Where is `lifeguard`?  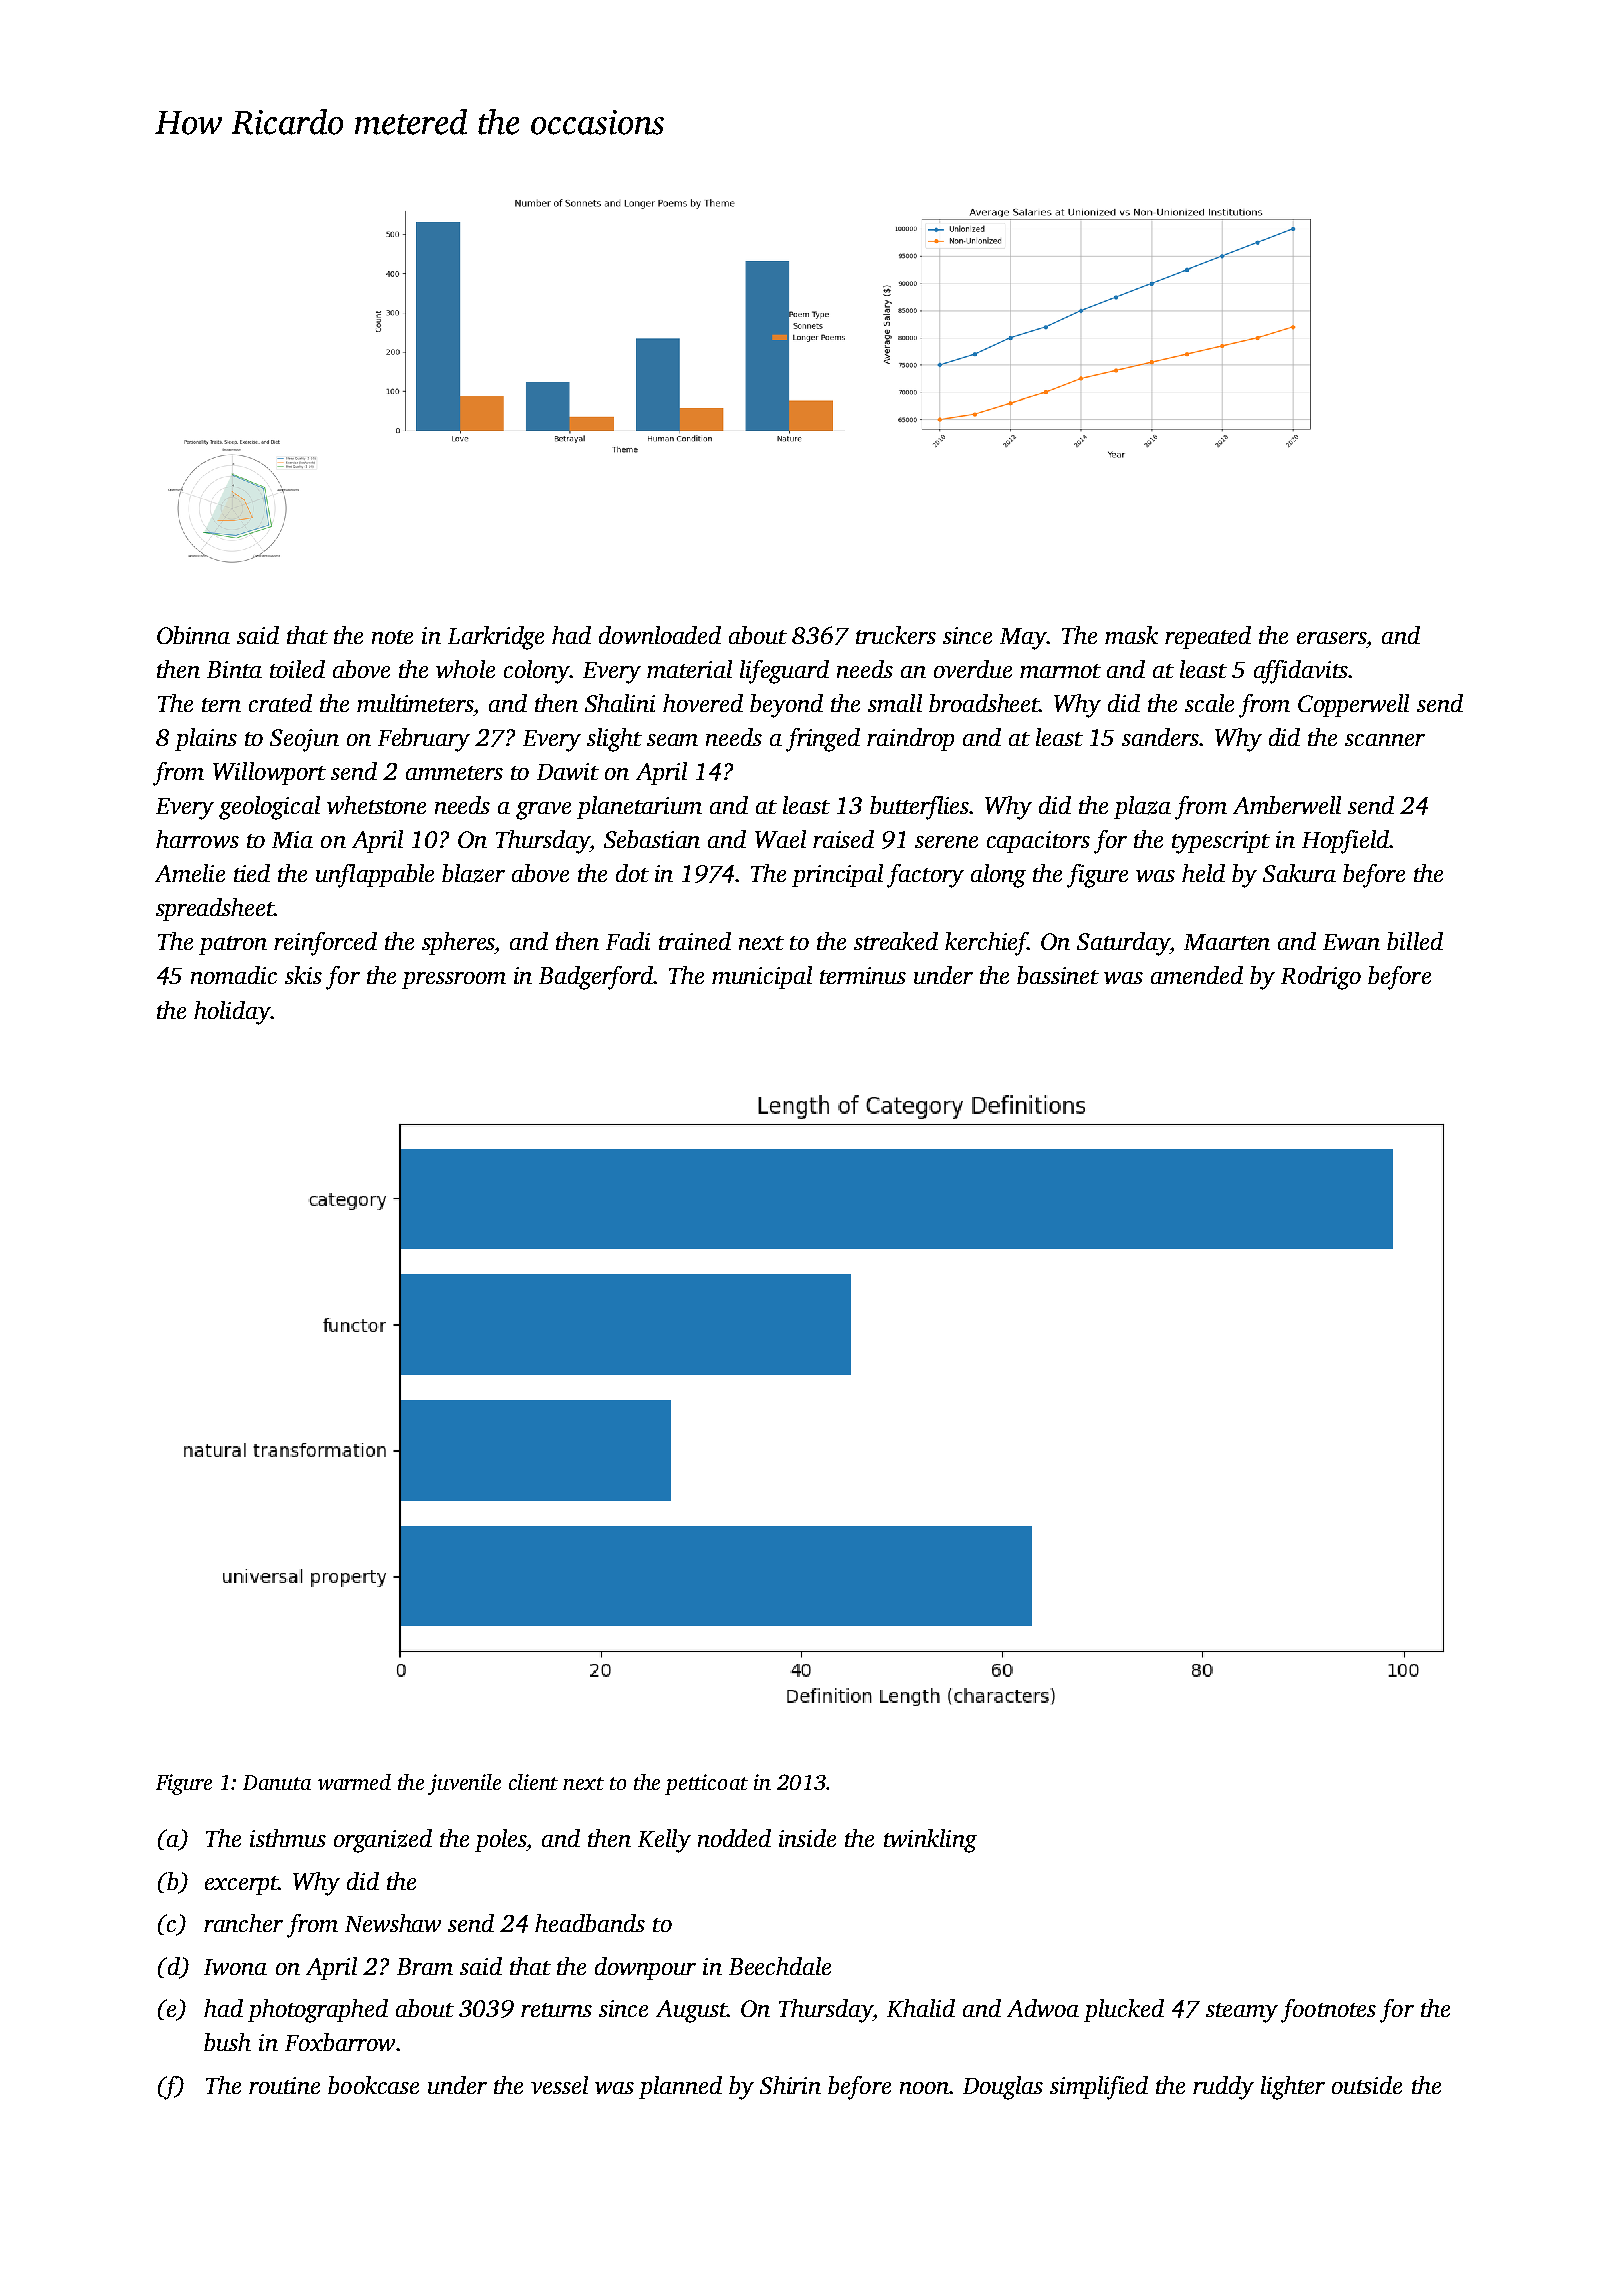
lifeguard is located at coordinates (784, 672).
